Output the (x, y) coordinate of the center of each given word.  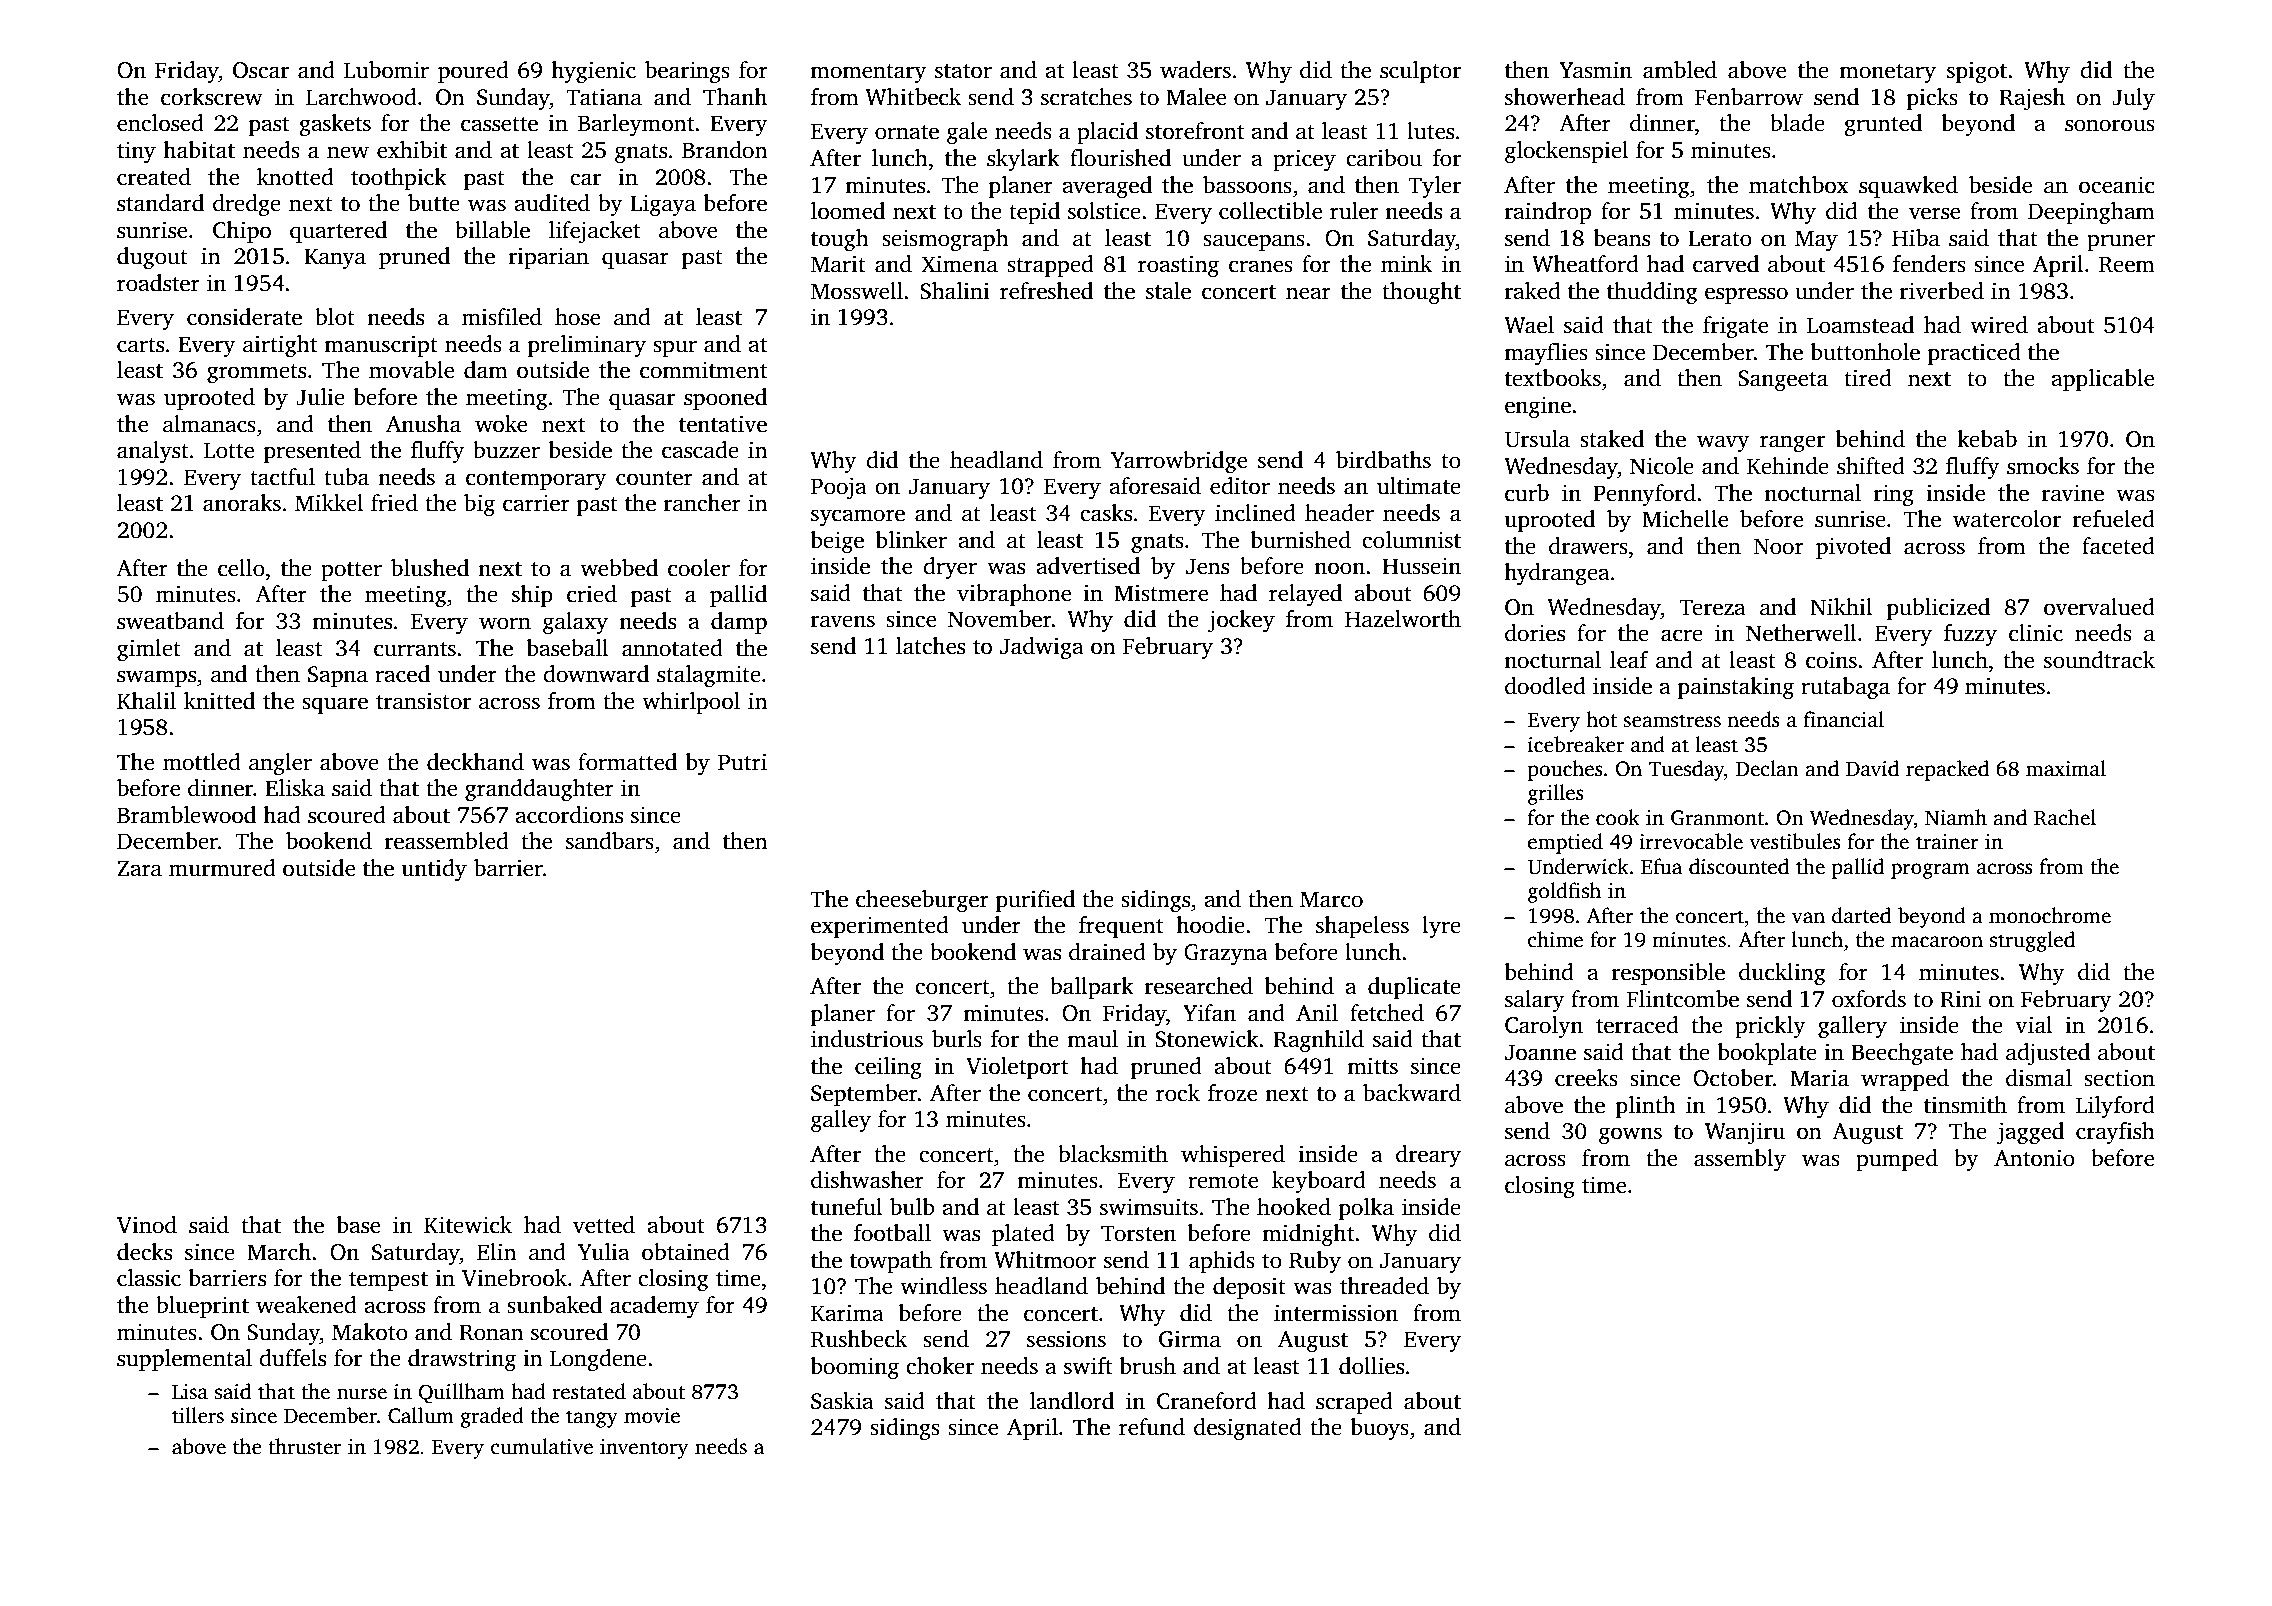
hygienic (593, 72)
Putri (742, 762)
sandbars (610, 841)
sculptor (1420, 72)
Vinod (147, 1225)
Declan (1767, 768)
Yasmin (1595, 70)
